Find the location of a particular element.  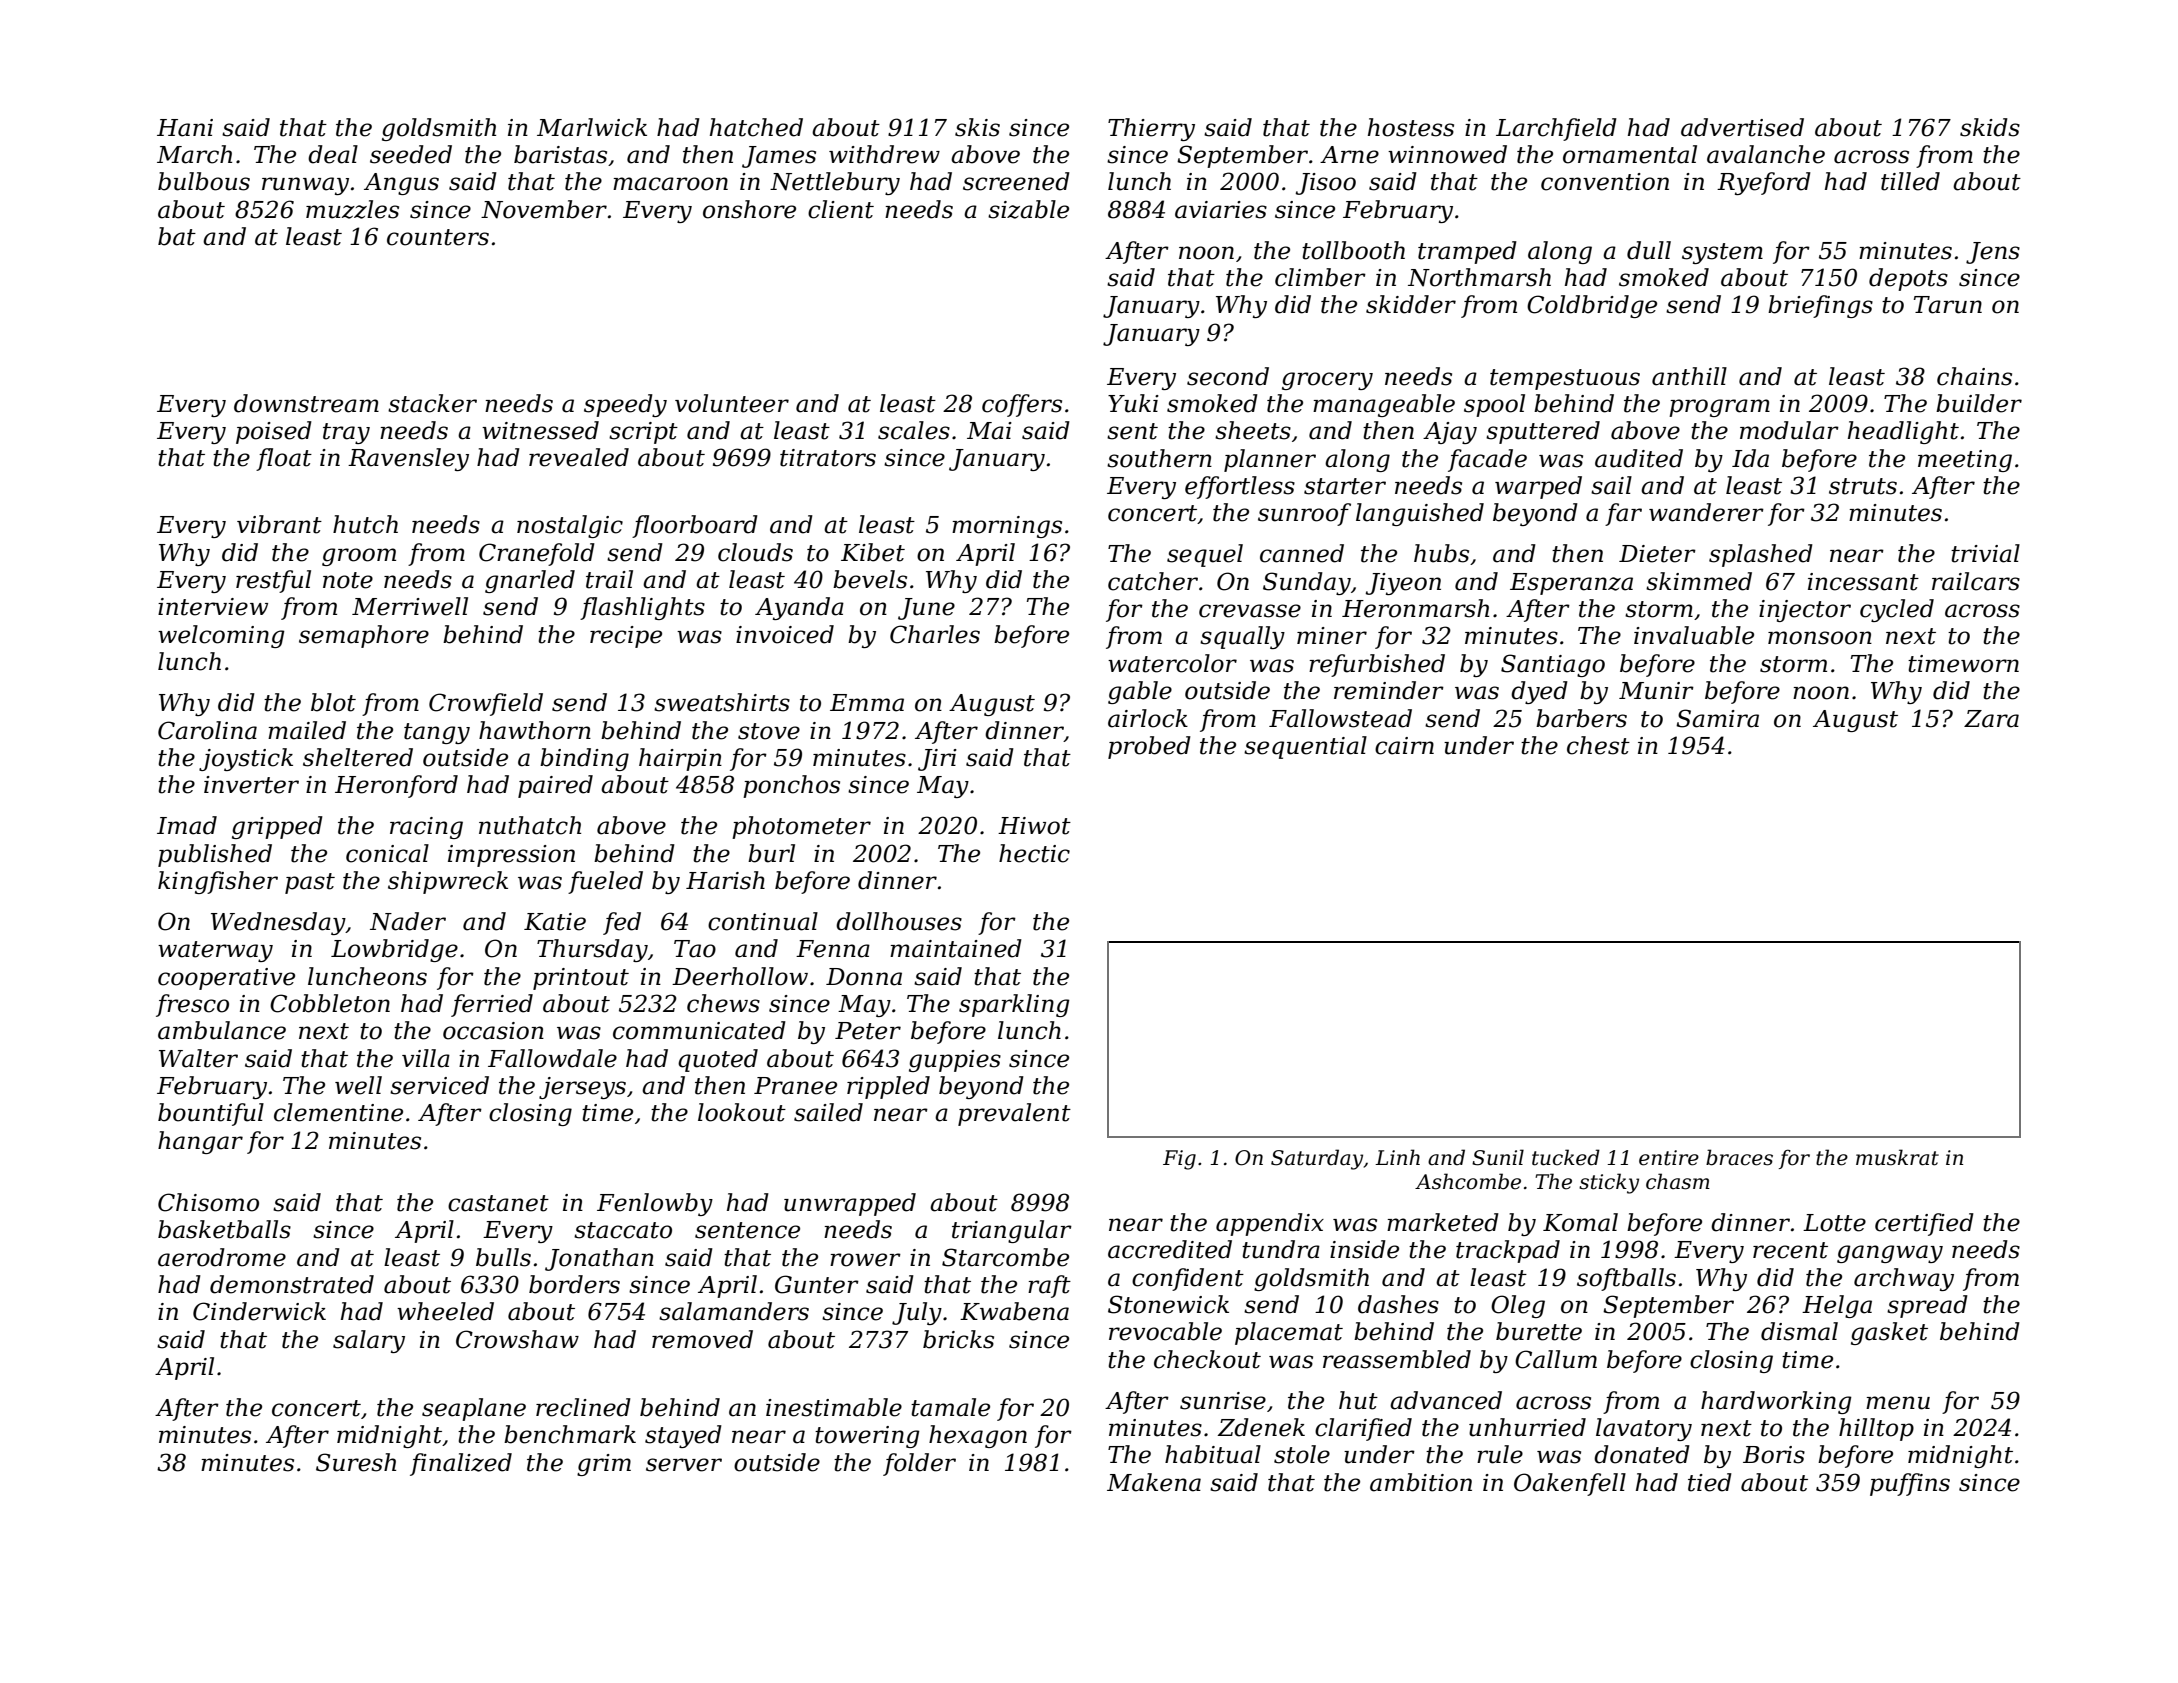

clementine is located at coordinates (338, 1112).
